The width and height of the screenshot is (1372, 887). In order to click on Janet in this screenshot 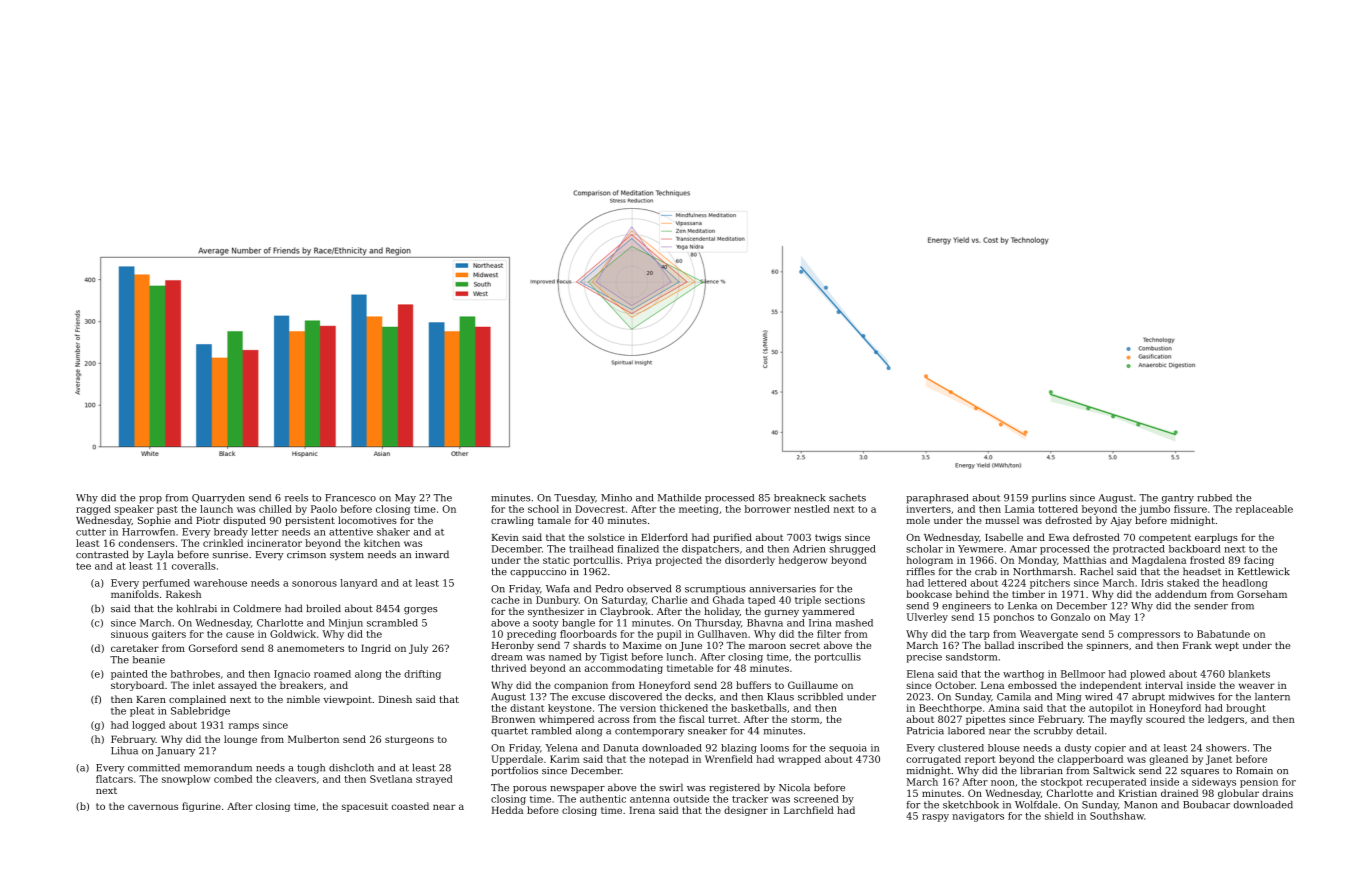, I will do `click(1219, 760)`.
